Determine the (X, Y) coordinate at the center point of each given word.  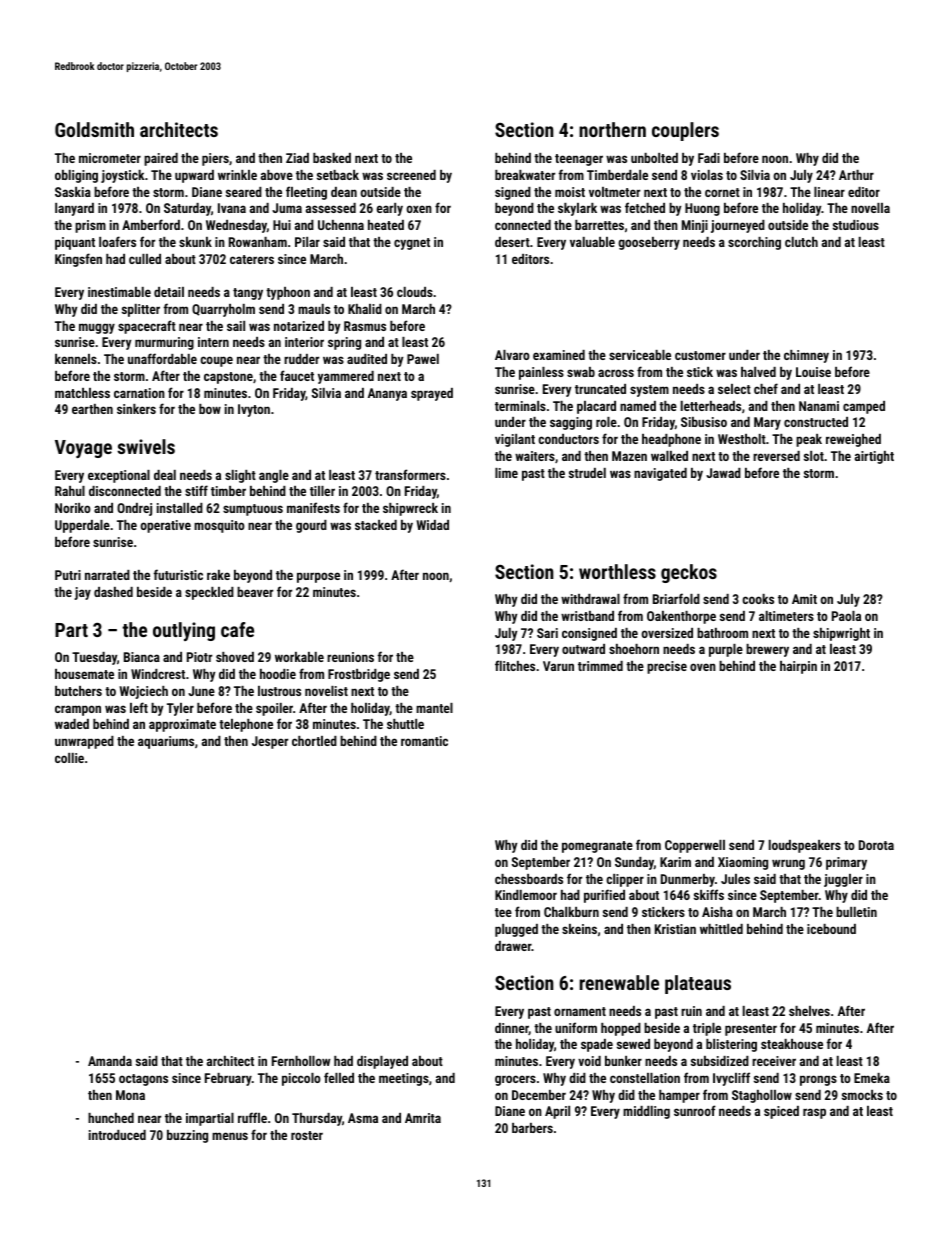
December (539, 1095)
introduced (117, 1135)
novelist (326, 691)
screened (411, 175)
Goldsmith (94, 129)
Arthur (856, 175)
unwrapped (84, 742)
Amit (804, 599)
